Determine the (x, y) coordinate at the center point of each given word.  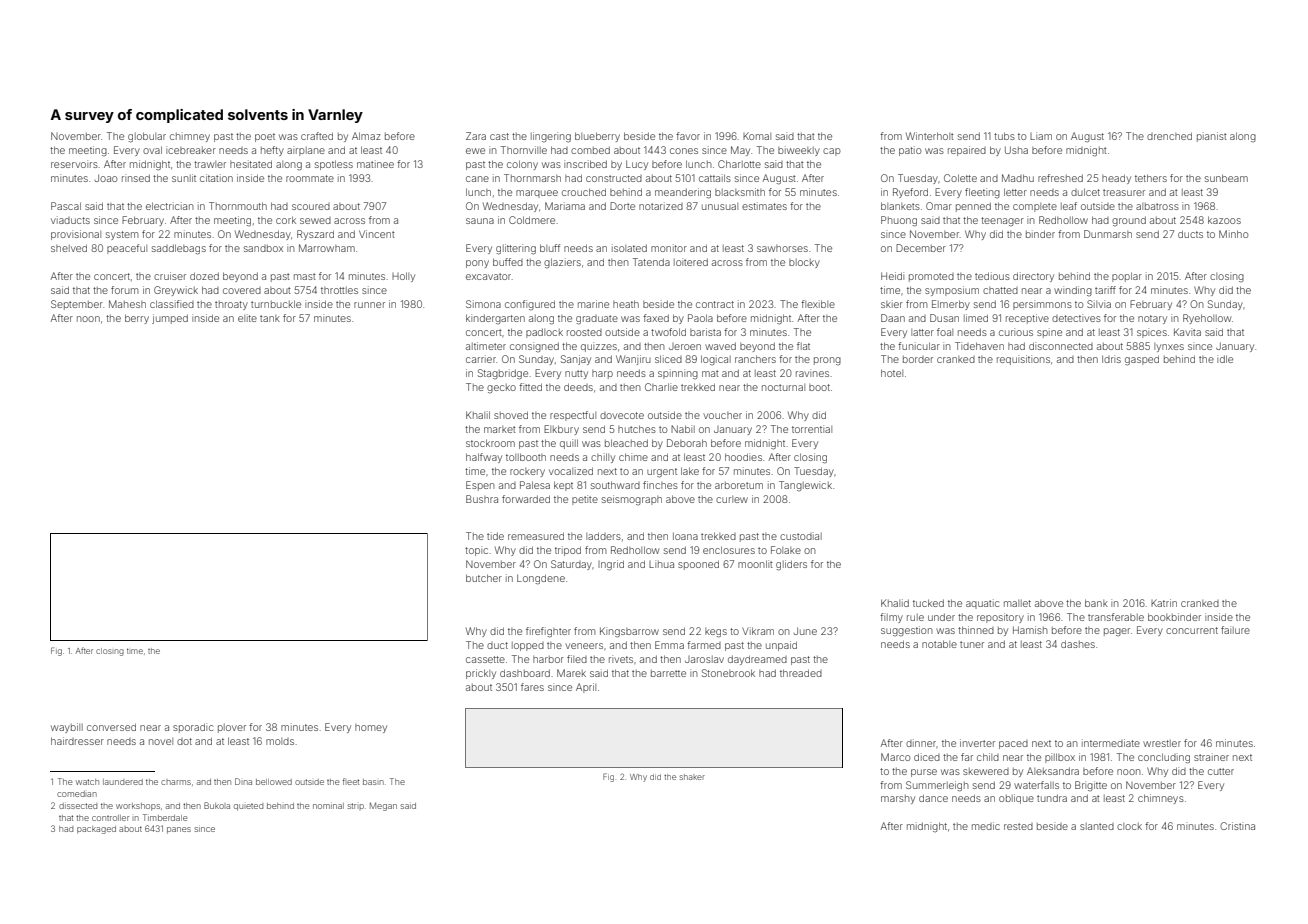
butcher (484, 578)
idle (1225, 359)
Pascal (66, 206)
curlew (732, 499)
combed (590, 150)
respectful (573, 416)
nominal (328, 806)
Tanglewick (805, 486)
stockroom (490, 443)
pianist (1212, 137)
